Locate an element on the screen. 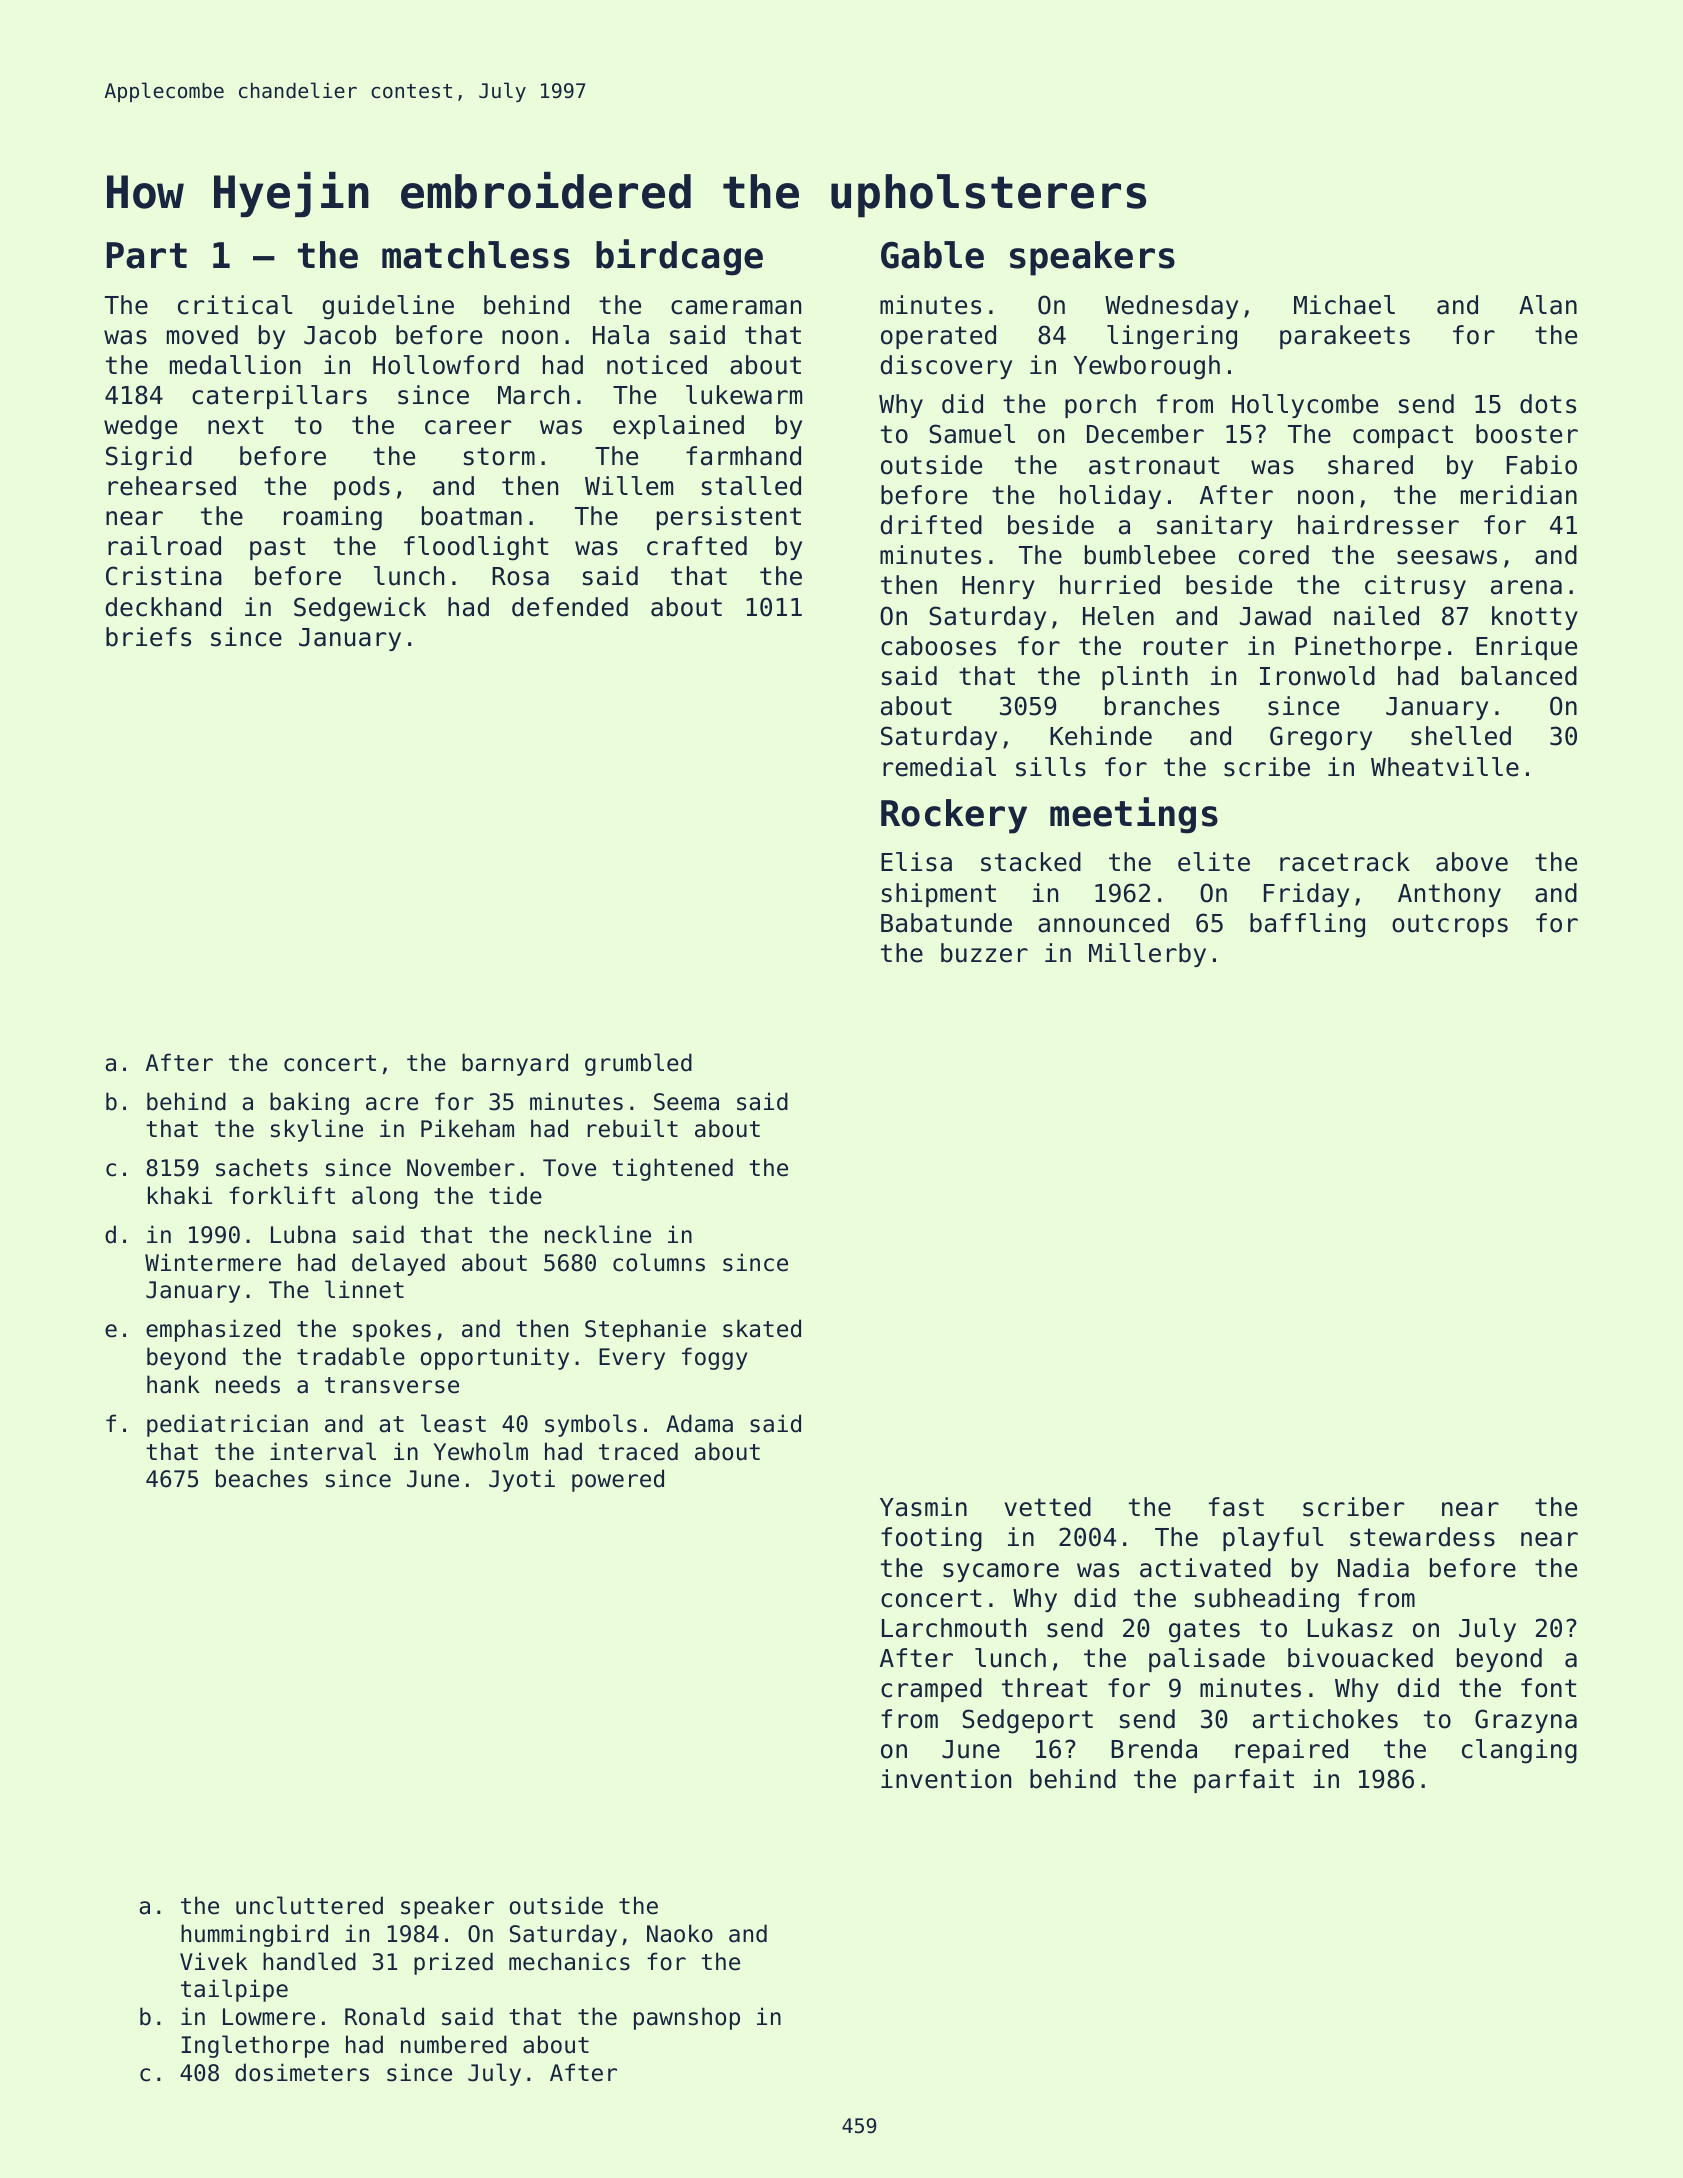 This screenshot has width=1683, height=2178. pawnshop is located at coordinates (687, 2018).
